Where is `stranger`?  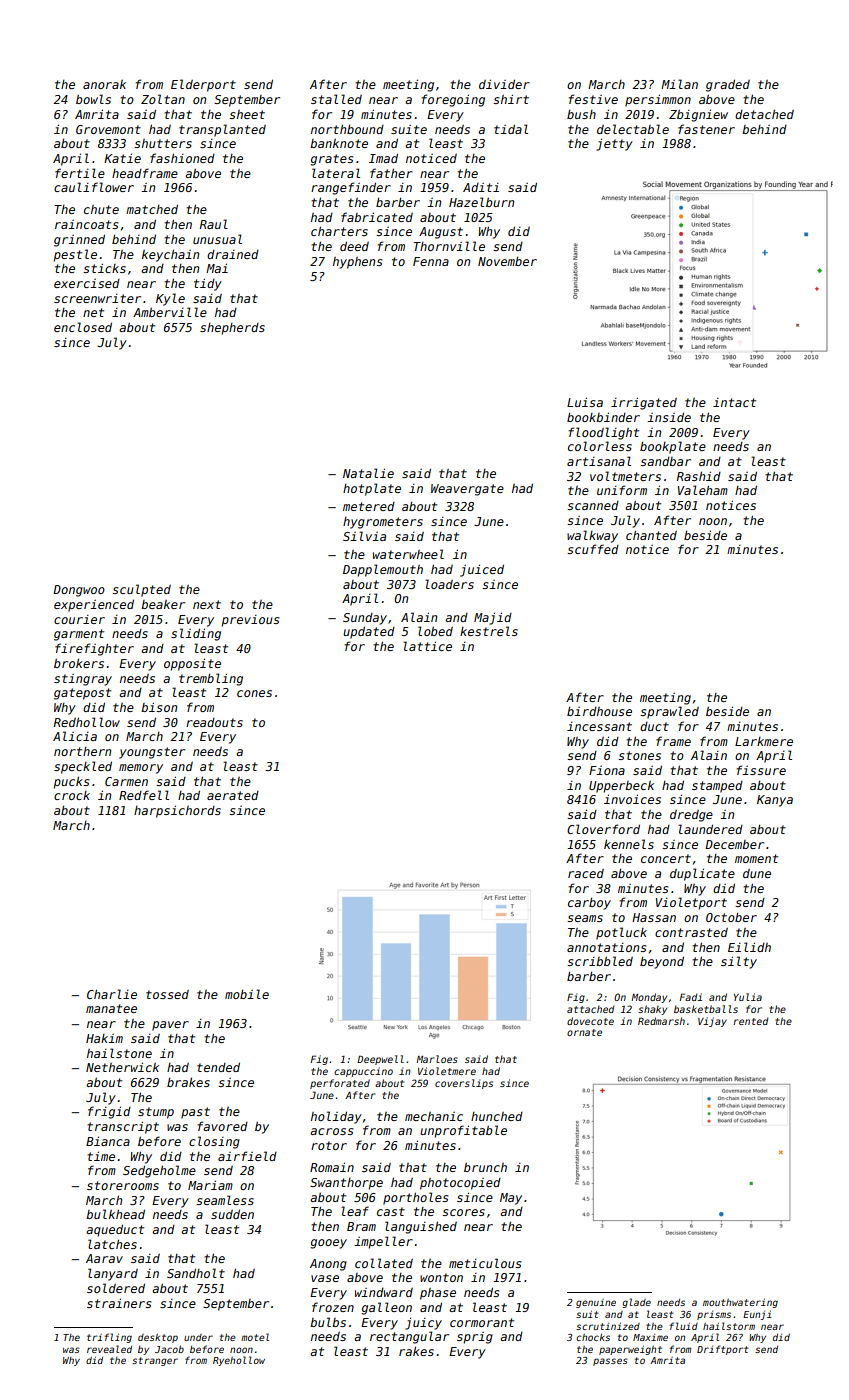 stranger is located at coordinates (155, 1361).
